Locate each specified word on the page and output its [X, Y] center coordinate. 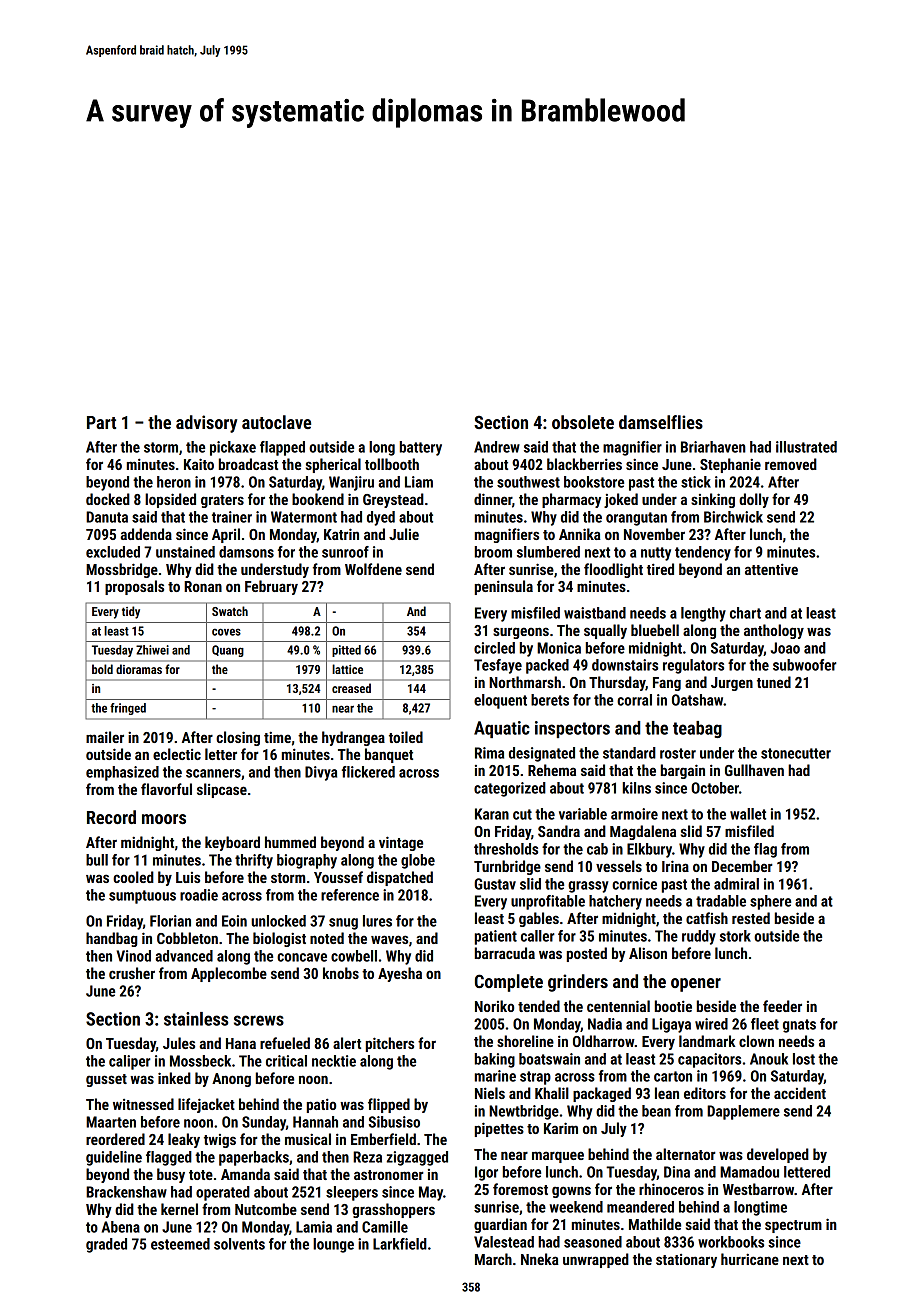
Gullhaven [754, 770]
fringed [128, 709]
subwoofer [805, 665]
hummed [290, 842]
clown [756, 1041]
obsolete [583, 422]
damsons [246, 552]
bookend [318, 499]
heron [174, 482]
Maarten [111, 1122]
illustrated [806, 447]
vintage [401, 843]
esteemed [180, 1244]
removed [791, 464]
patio [321, 1105]
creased [351, 688]
